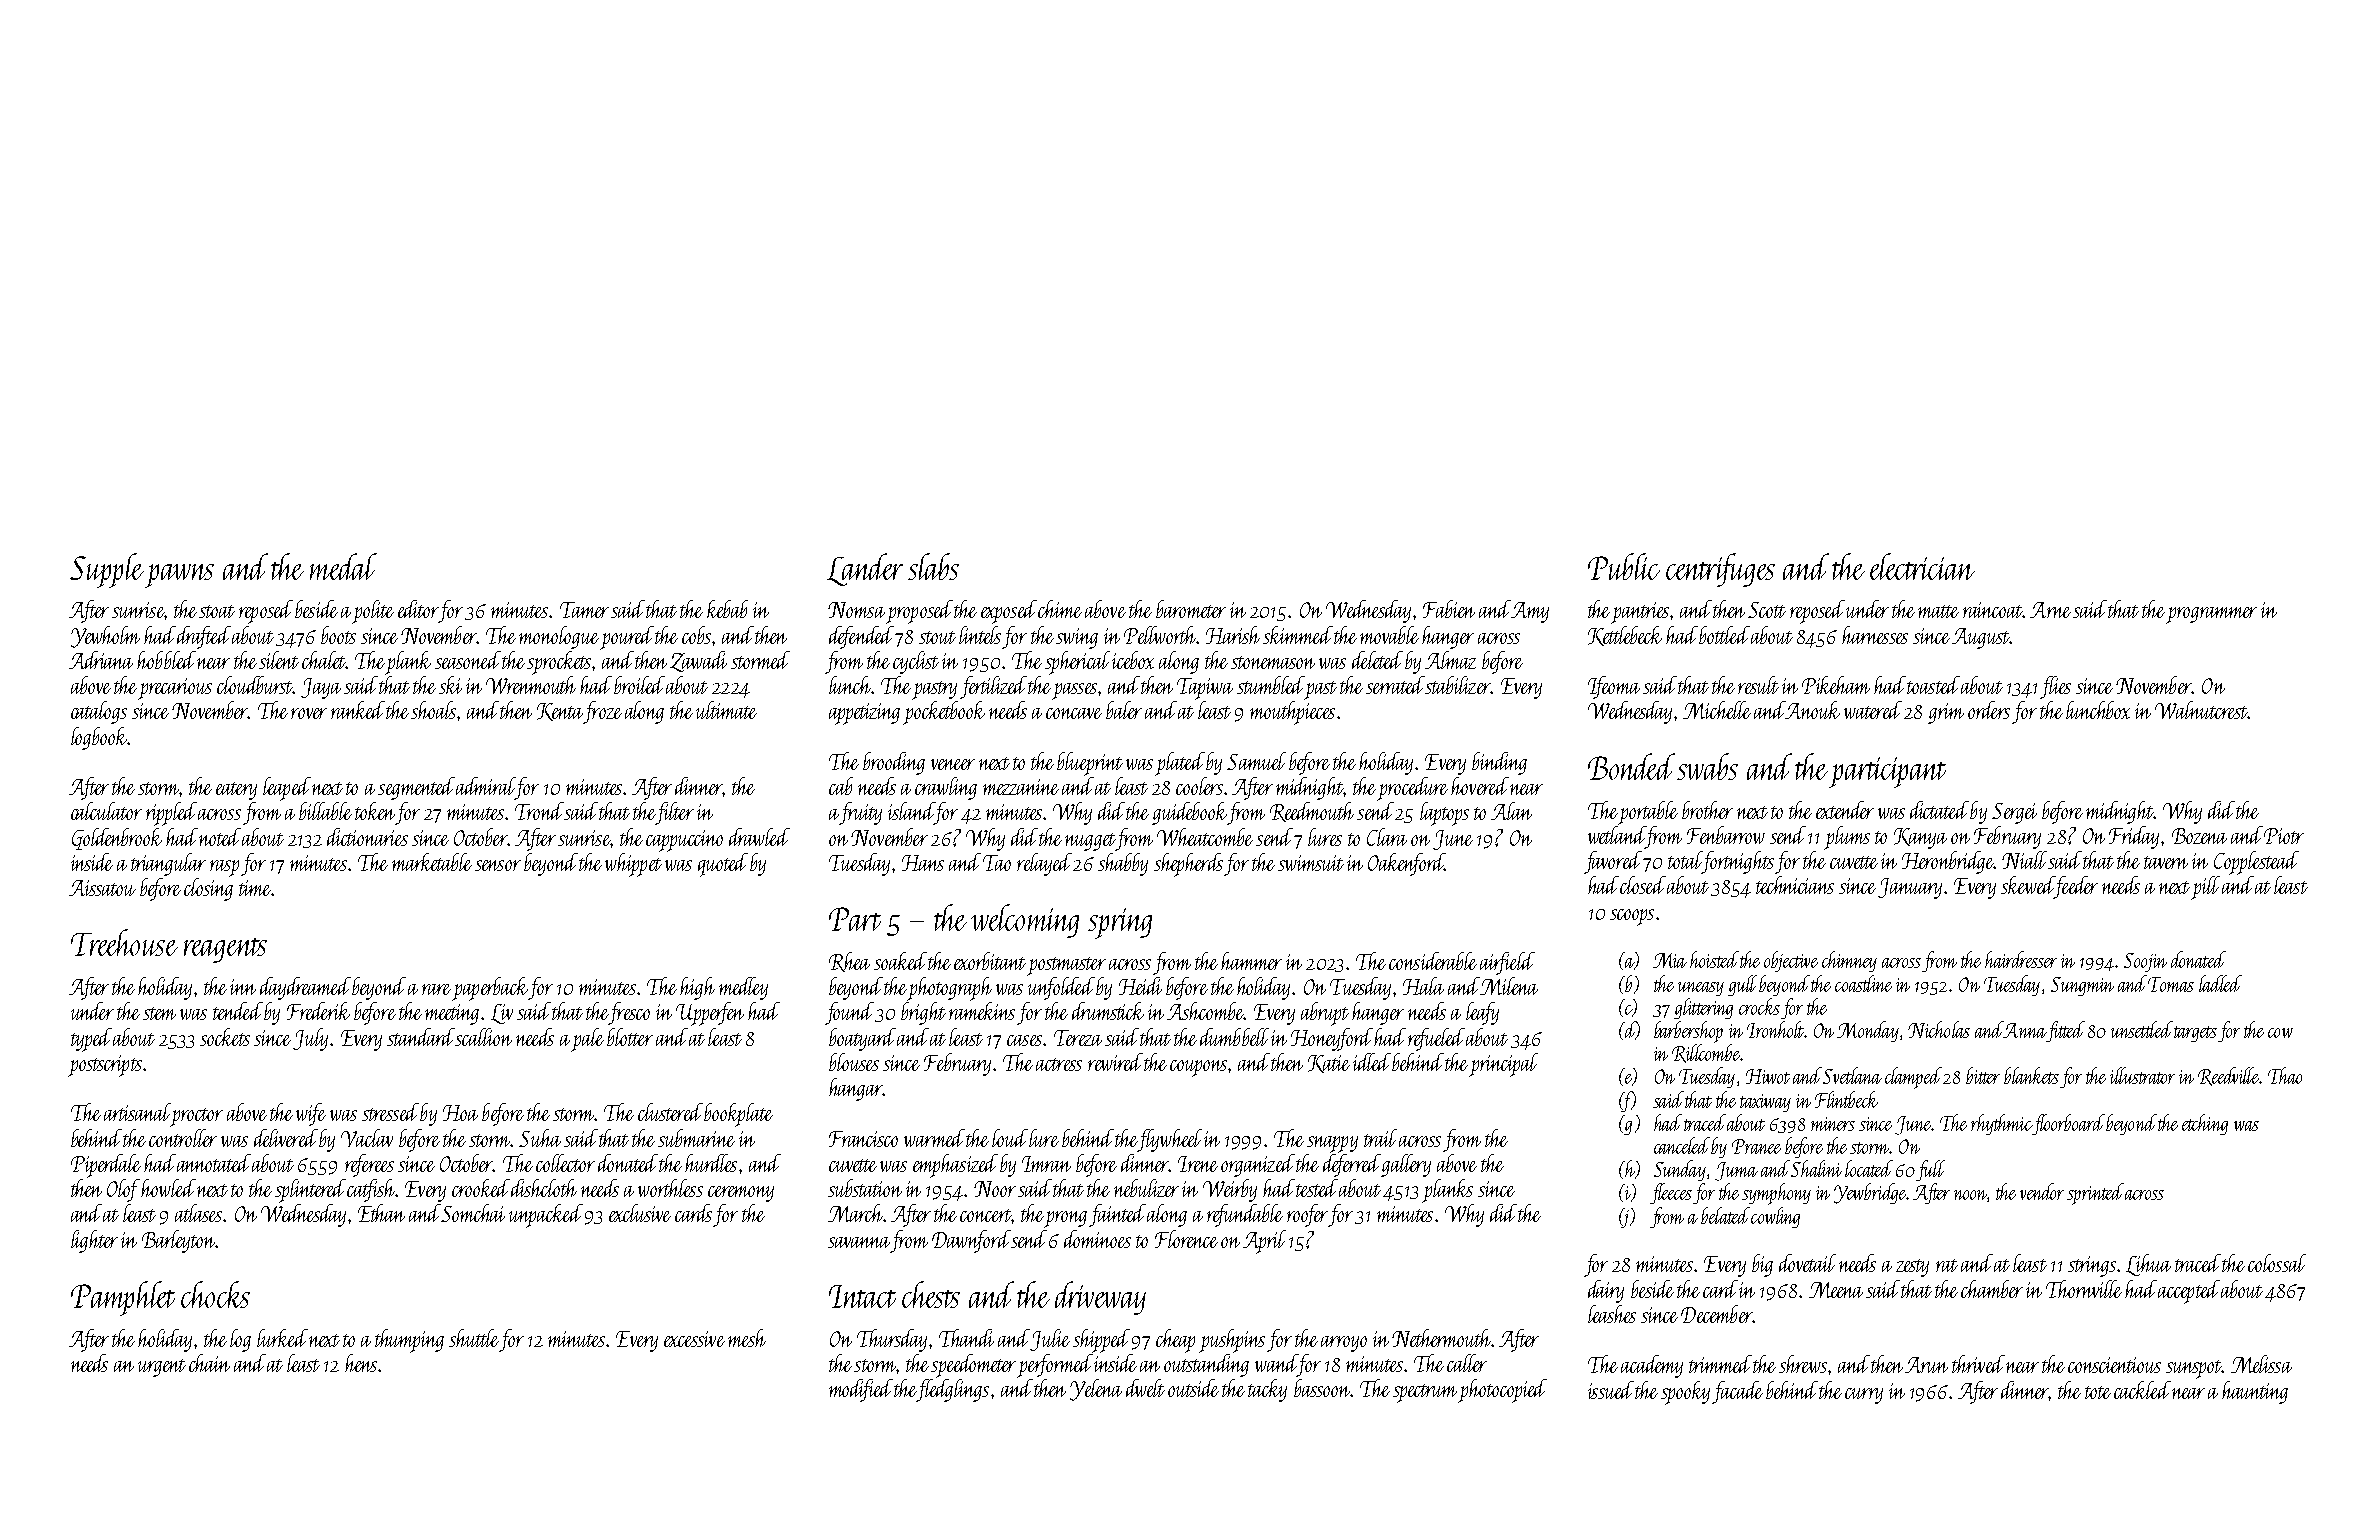  Describe the element at coordinates (106, 811) in the screenshot. I see `calculator` at that location.
